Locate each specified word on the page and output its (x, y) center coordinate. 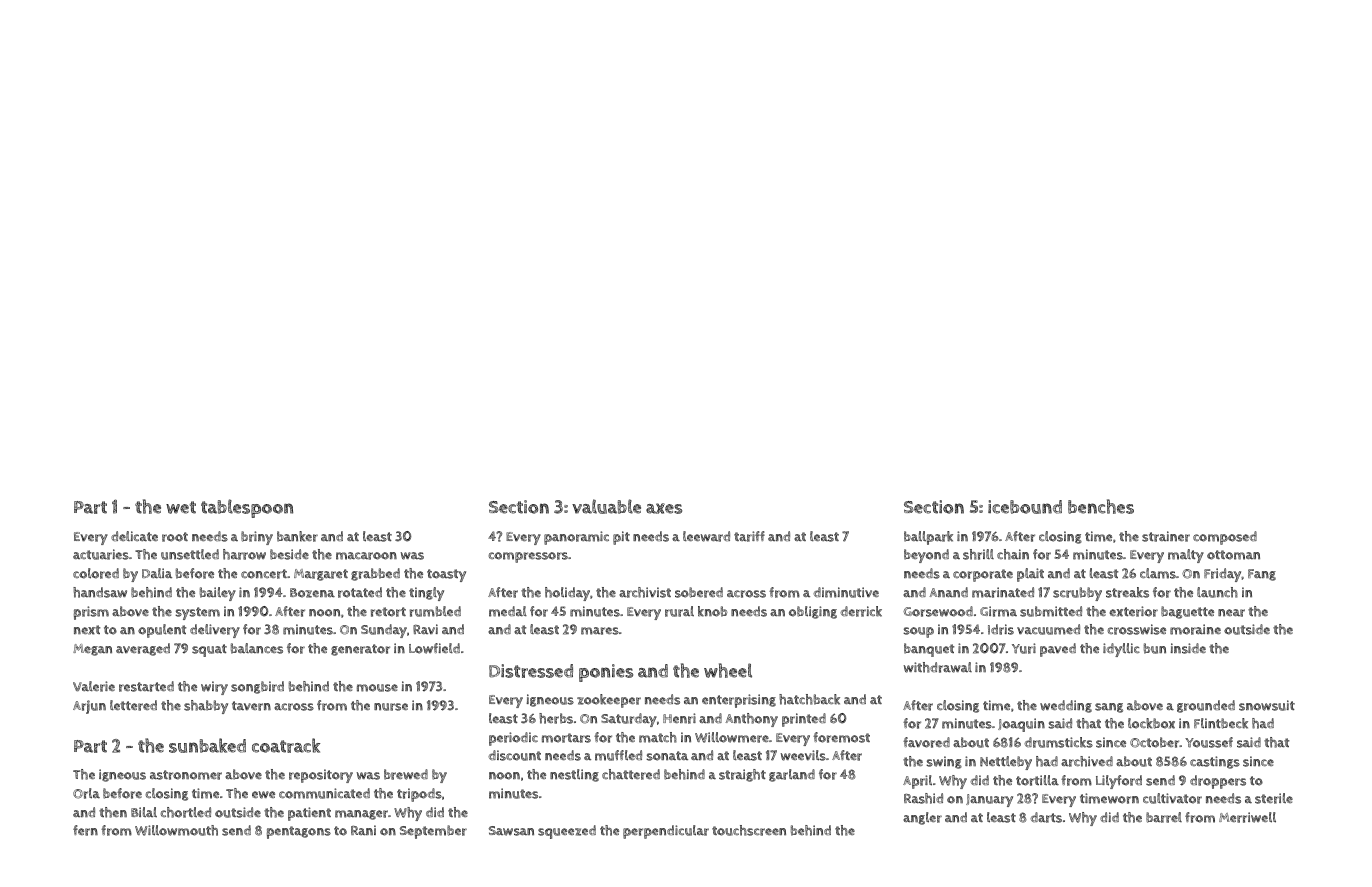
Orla (86, 793)
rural (679, 611)
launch (1217, 592)
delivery (215, 631)
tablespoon (247, 508)
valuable (606, 506)
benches (1101, 506)
